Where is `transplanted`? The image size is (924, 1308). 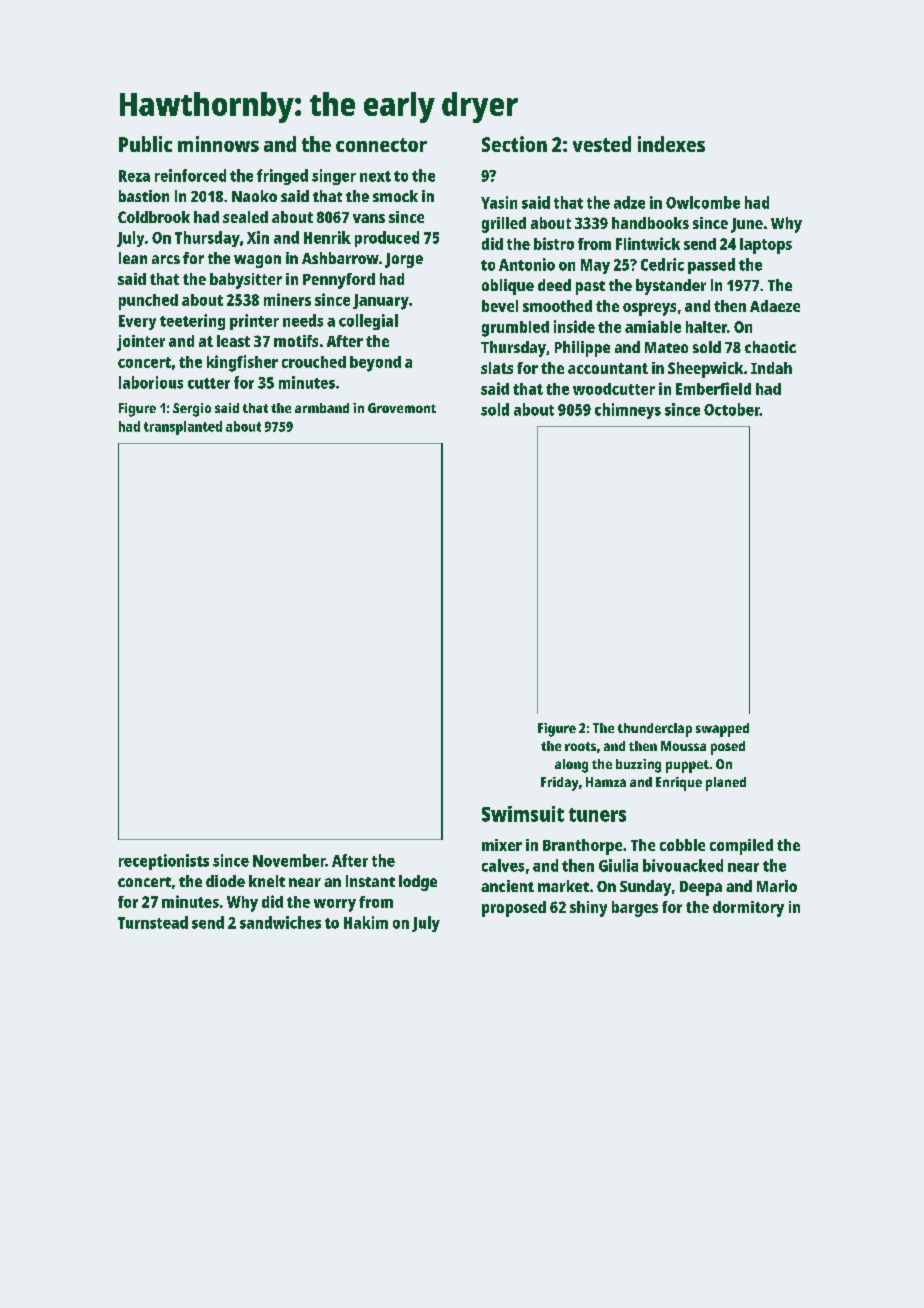
transplanted is located at coordinates (183, 428).
